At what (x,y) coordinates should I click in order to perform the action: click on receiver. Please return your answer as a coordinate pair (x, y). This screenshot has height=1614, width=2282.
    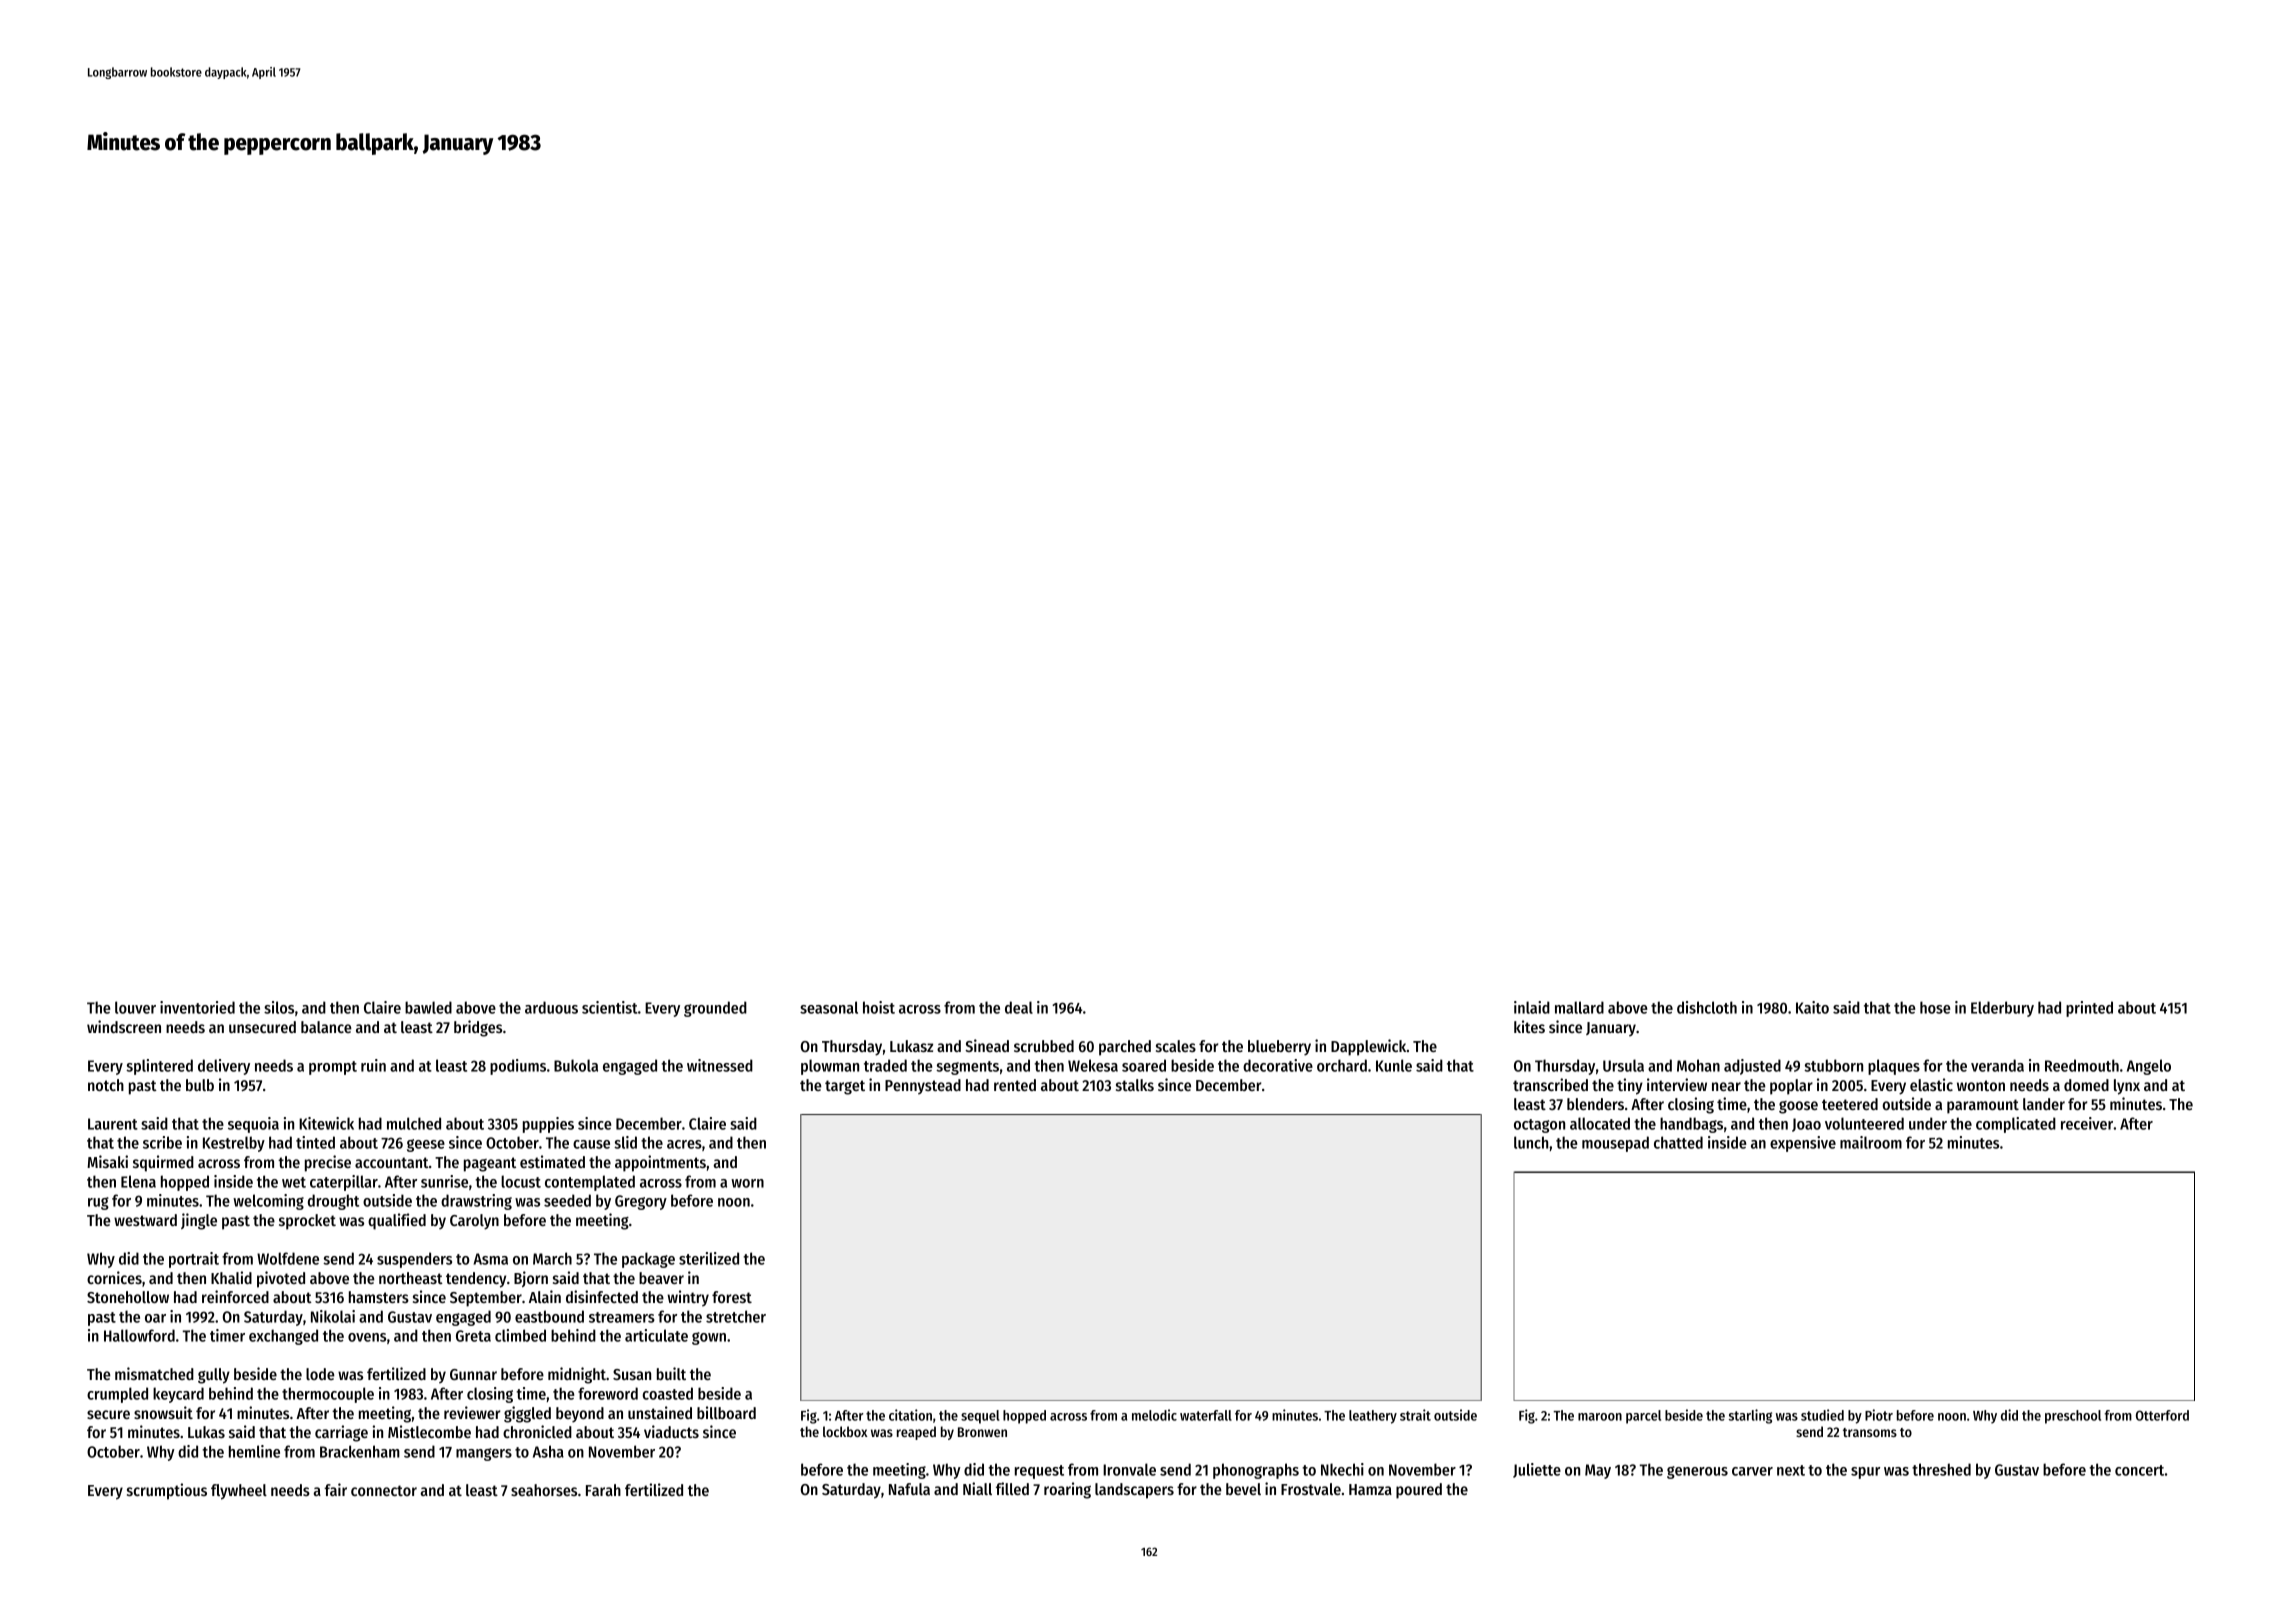
    Looking at the image, I should click on (2087, 1123).
